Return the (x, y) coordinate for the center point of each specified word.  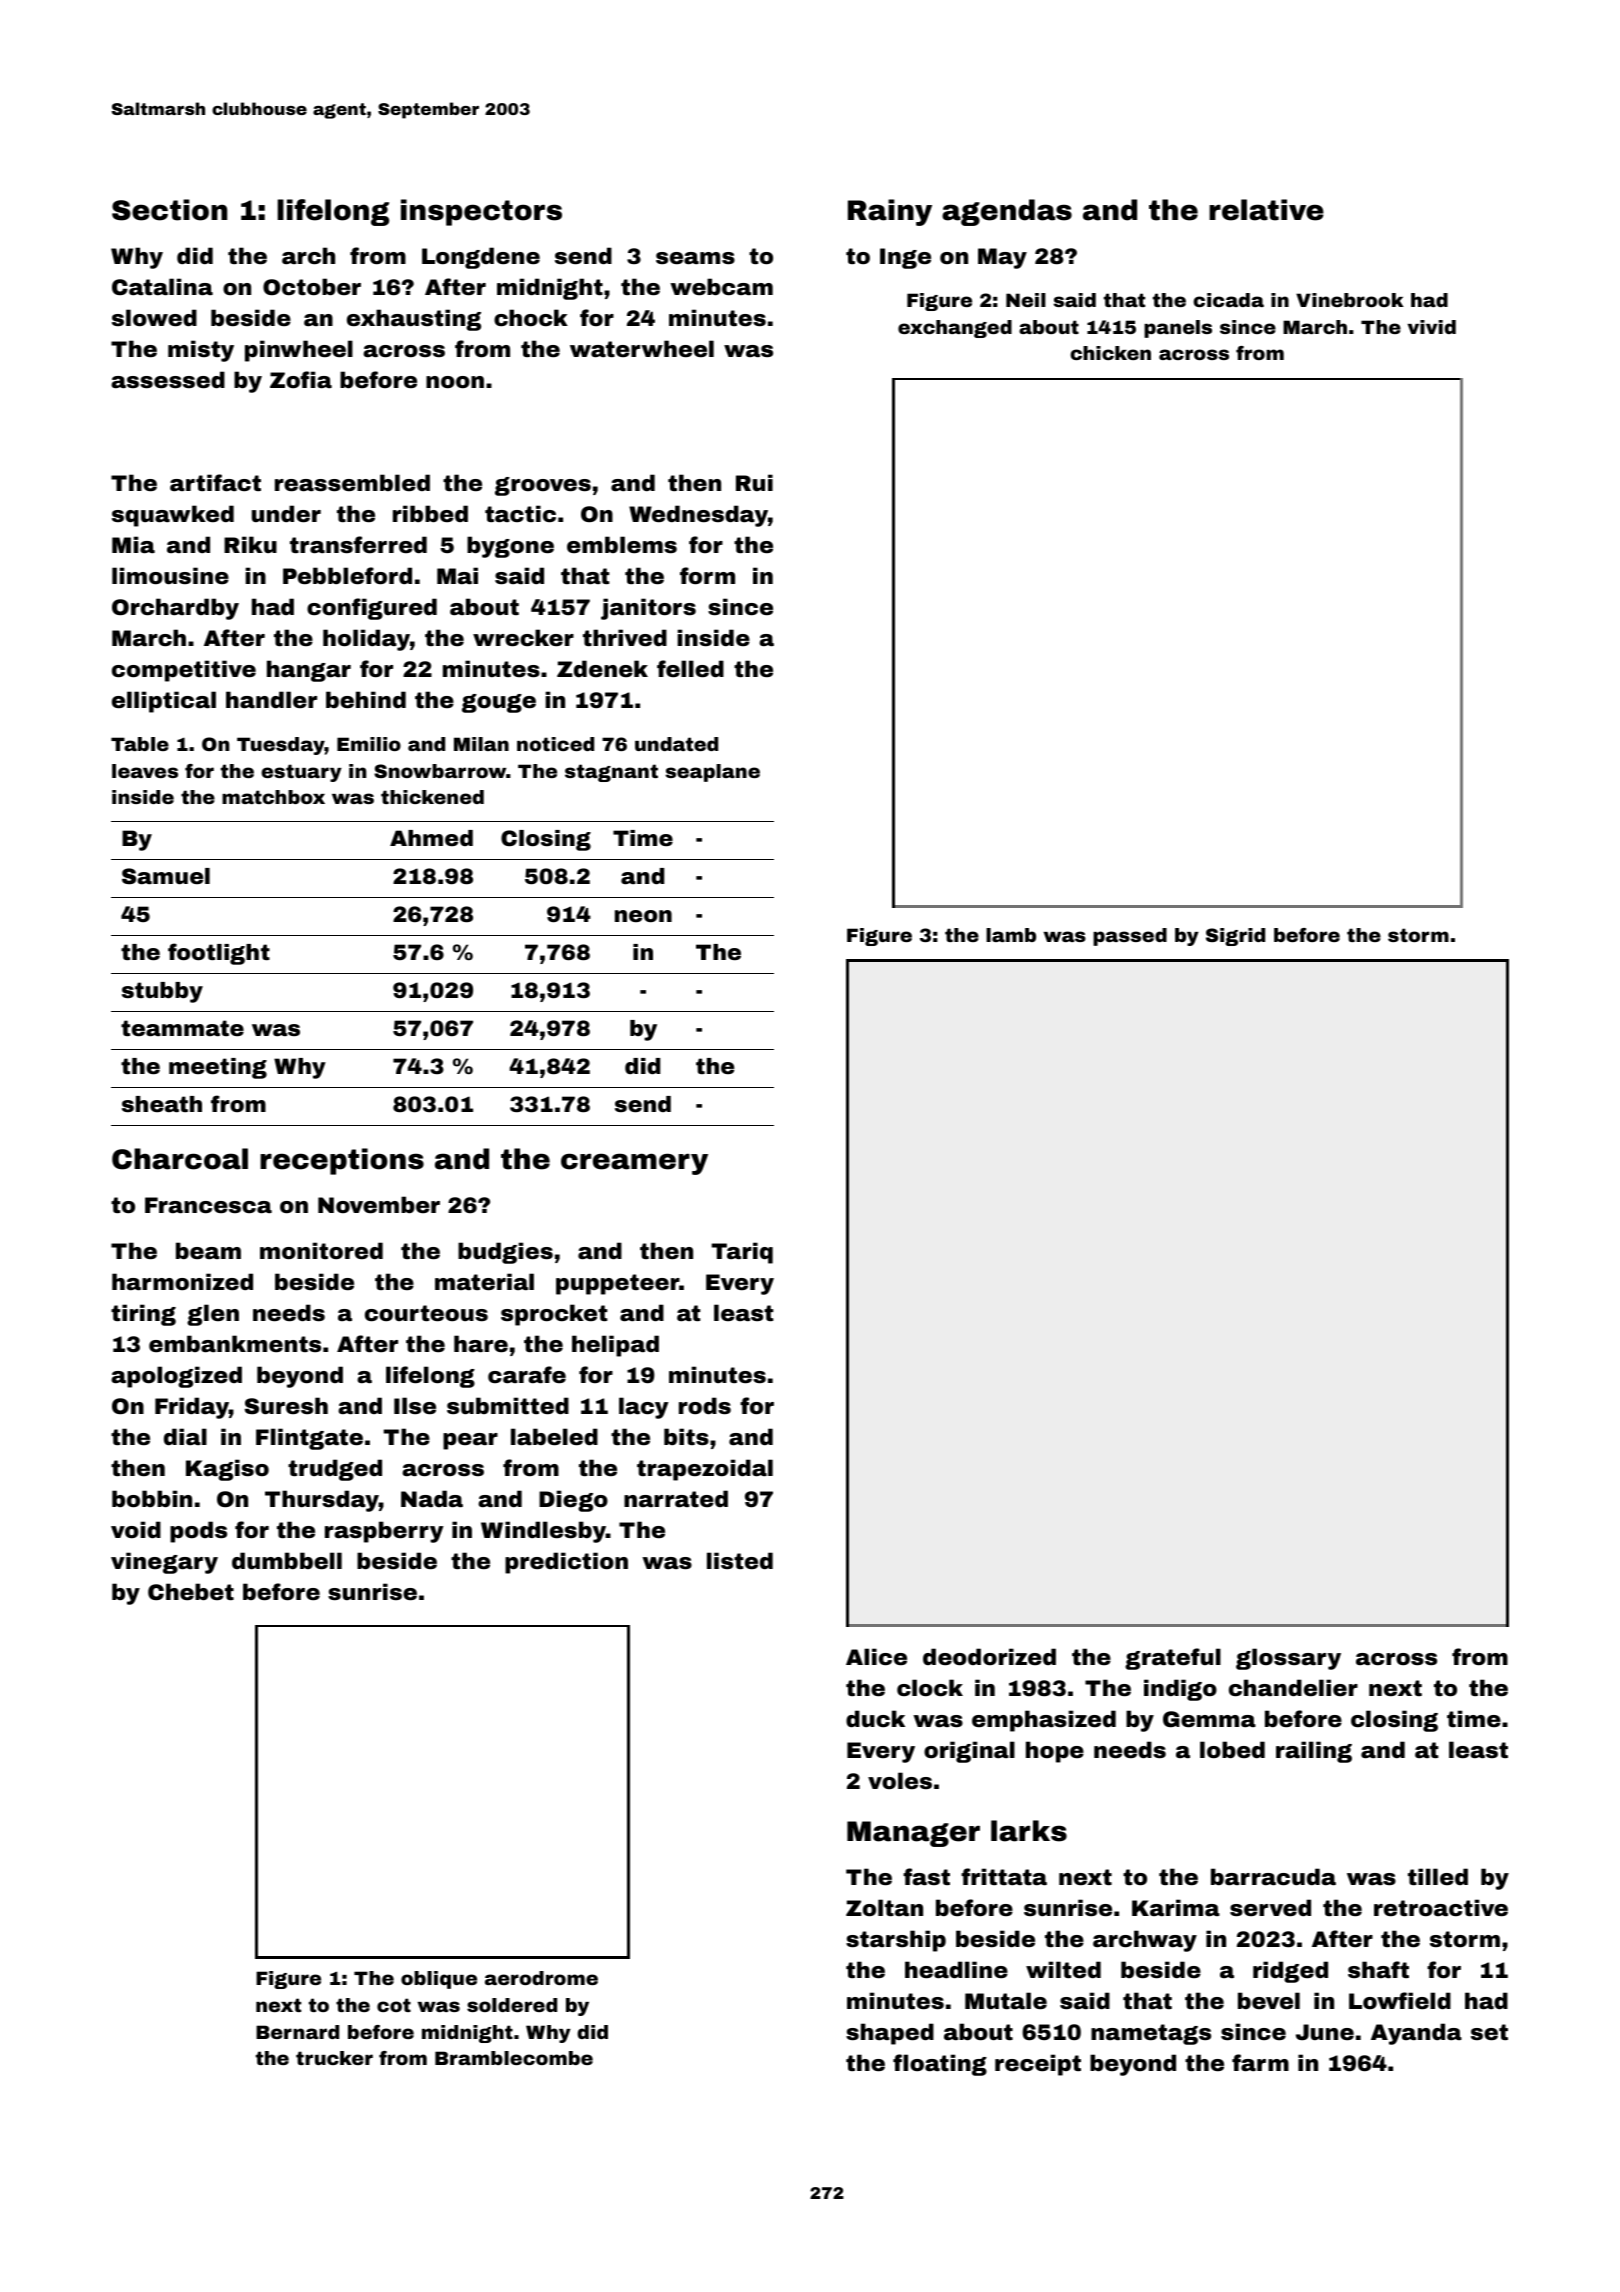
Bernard (297, 2032)
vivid (1432, 327)
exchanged (955, 329)
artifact (215, 483)
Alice (876, 1657)
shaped (890, 2034)
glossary (1288, 1659)
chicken (1110, 353)
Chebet (191, 1592)
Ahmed (431, 838)
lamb (1011, 935)
